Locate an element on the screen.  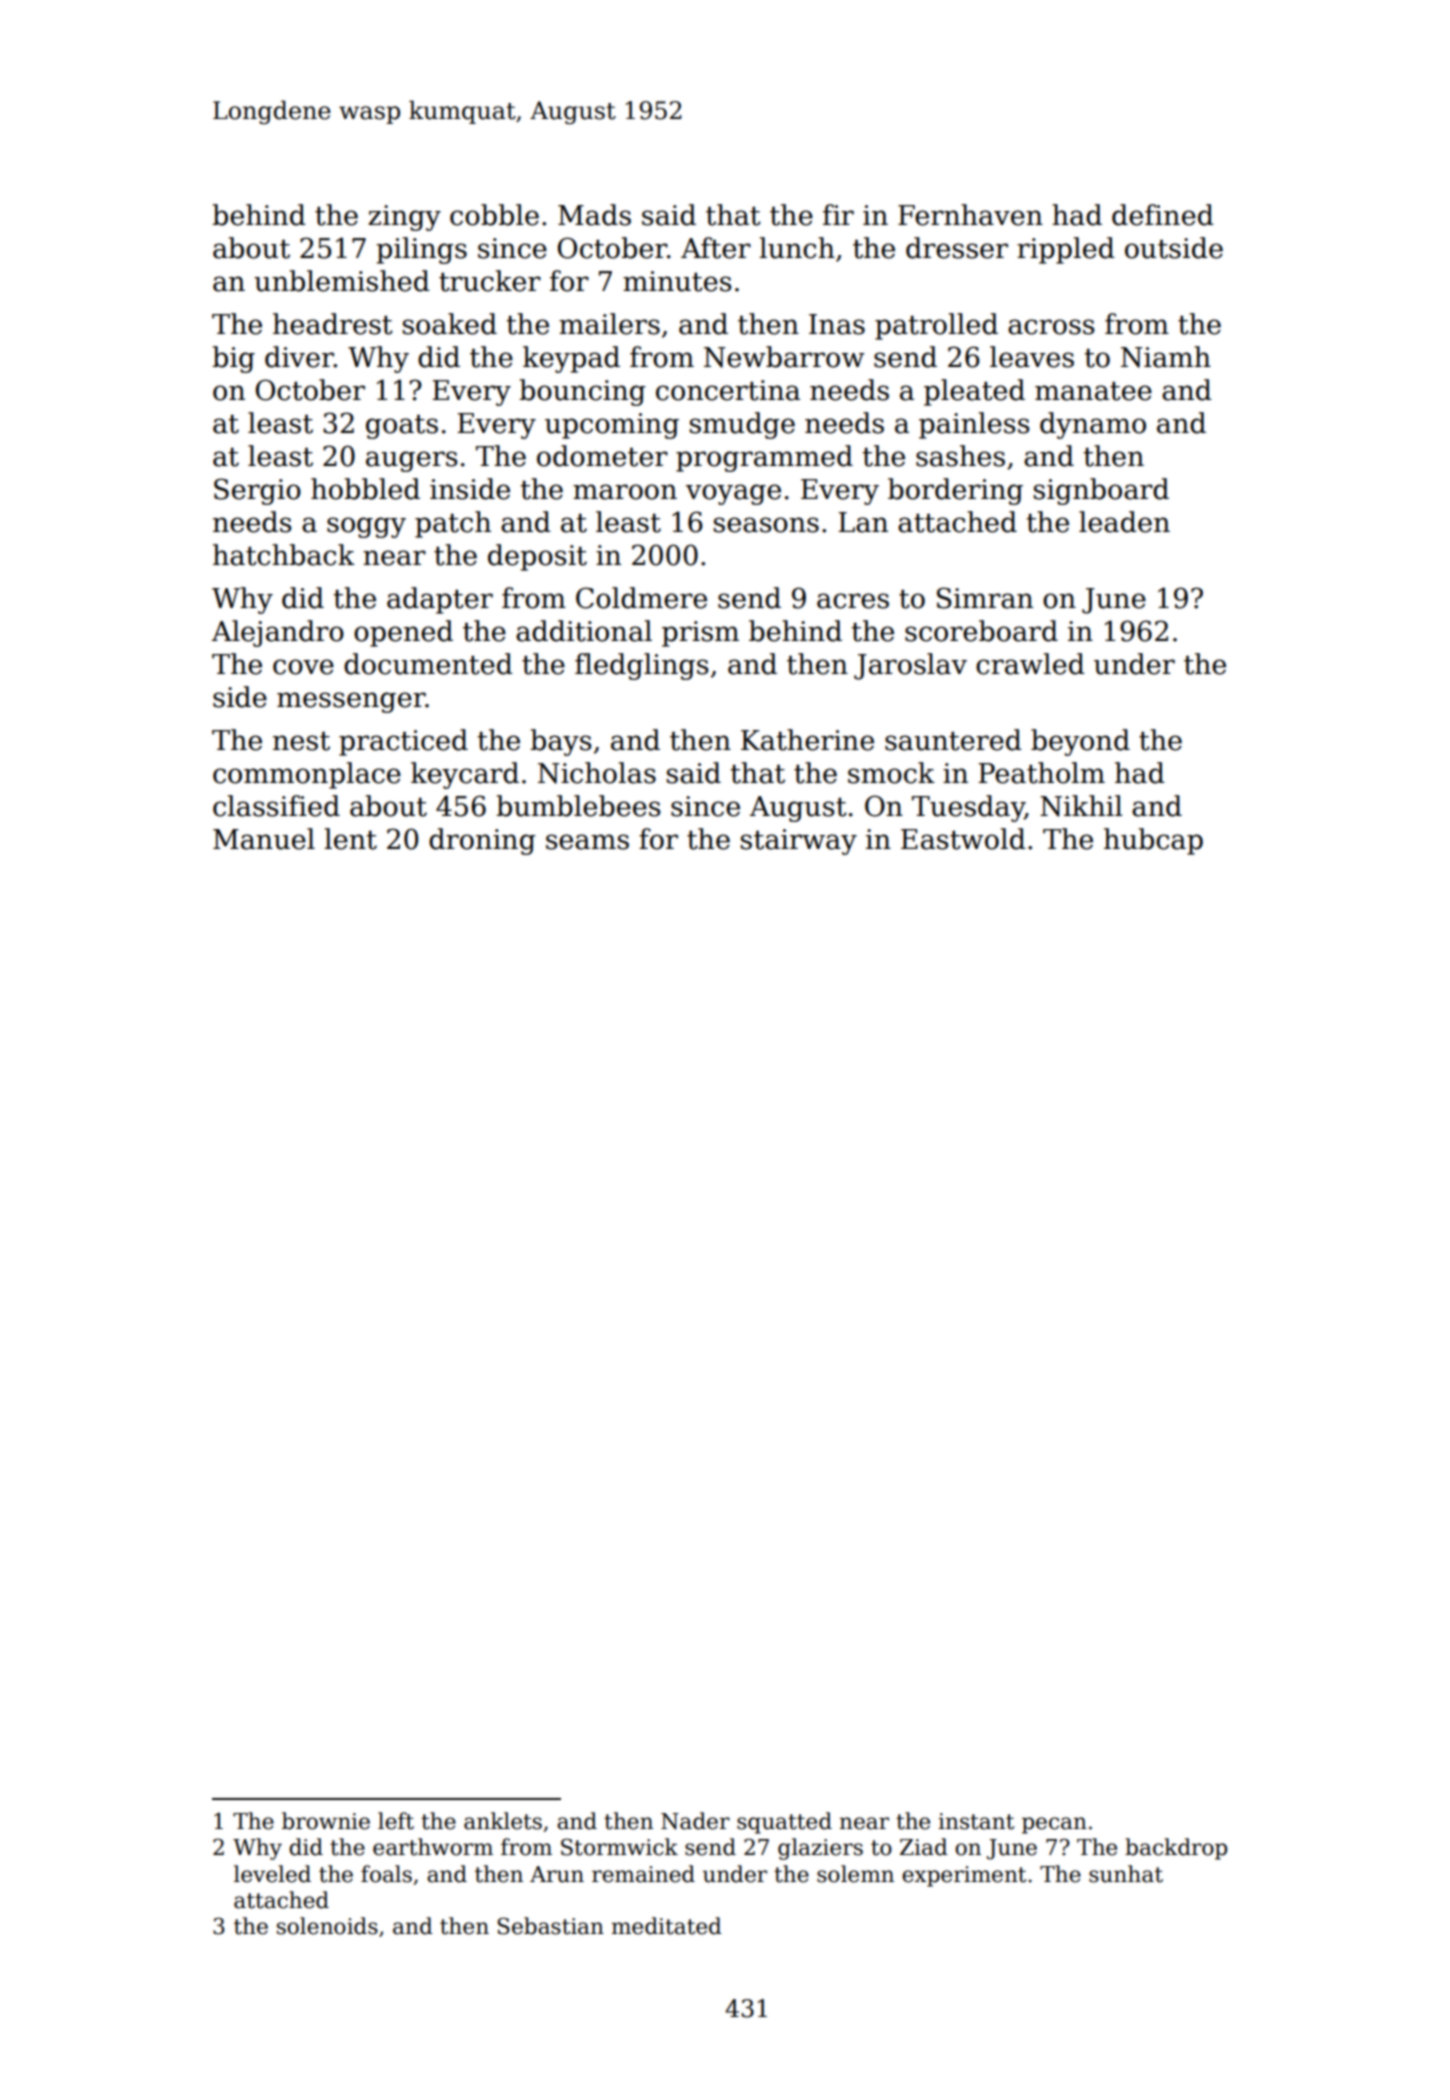
stairway is located at coordinates (799, 842).
